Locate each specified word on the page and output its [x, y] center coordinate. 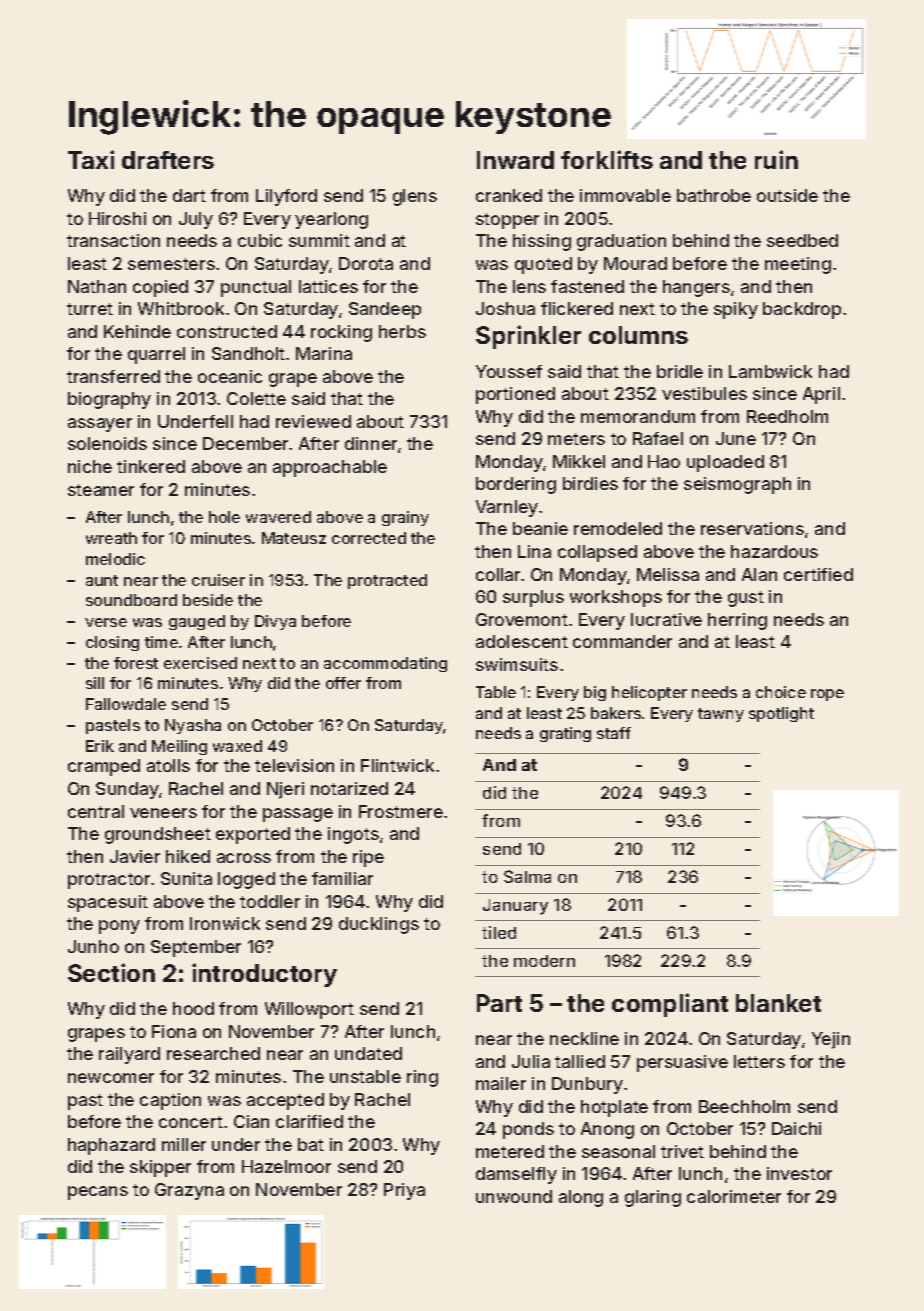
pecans [98, 1193]
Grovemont [522, 619]
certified [818, 574]
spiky [736, 310]
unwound [514, 1196]
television [294, 765]
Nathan [97, 286]
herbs [402, 331]
